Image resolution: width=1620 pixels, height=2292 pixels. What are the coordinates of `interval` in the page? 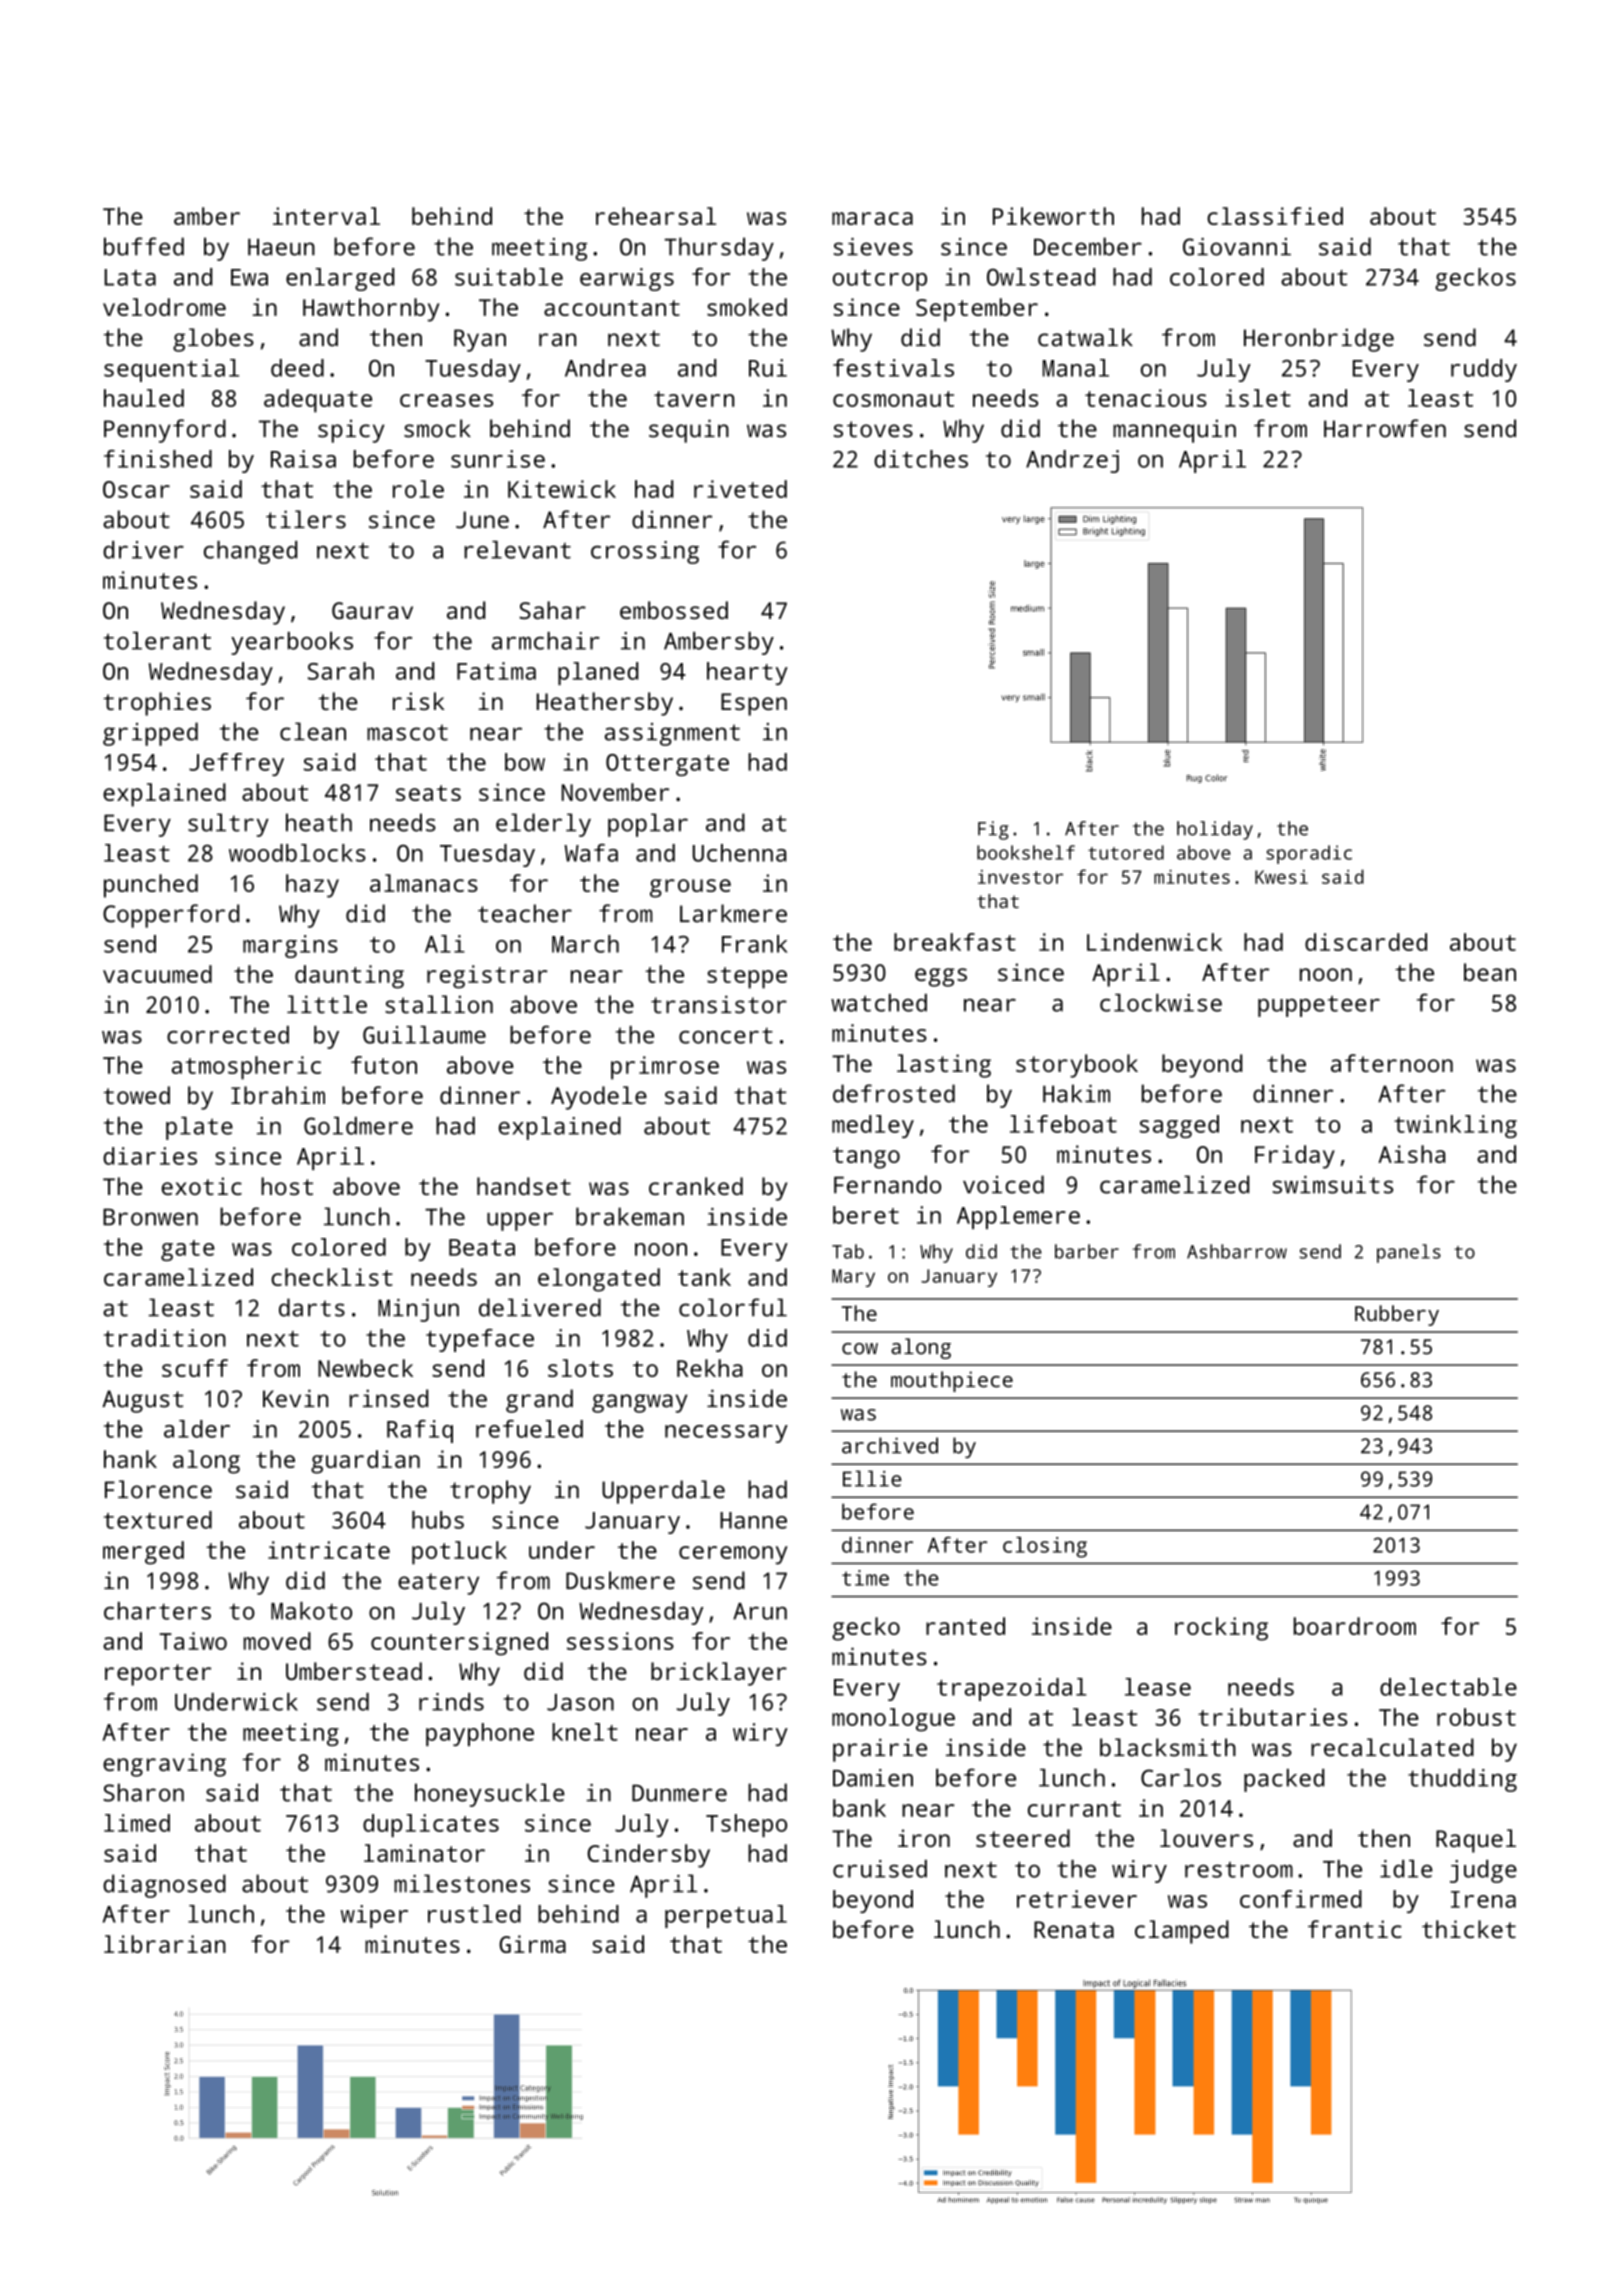 It's located at (326, 216).
